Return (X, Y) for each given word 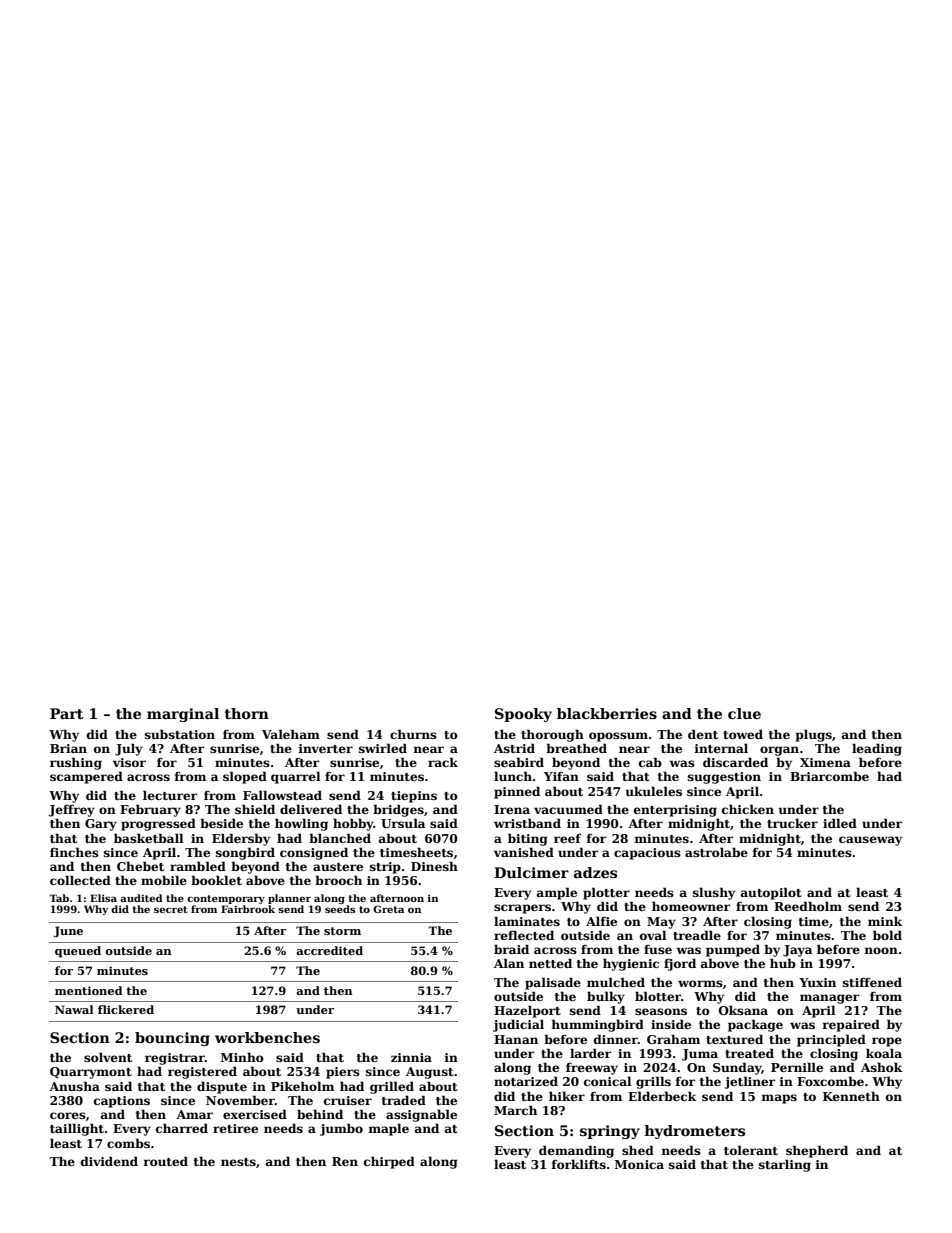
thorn (247, 713)
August (430, 1073)
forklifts (579, 1164)
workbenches (267, 1037)
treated (749, 1053)
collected (80, 880)
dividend (109, 1161)
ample (557, 893)
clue (744, 713)
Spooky (523, 715)
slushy (714, 893)
